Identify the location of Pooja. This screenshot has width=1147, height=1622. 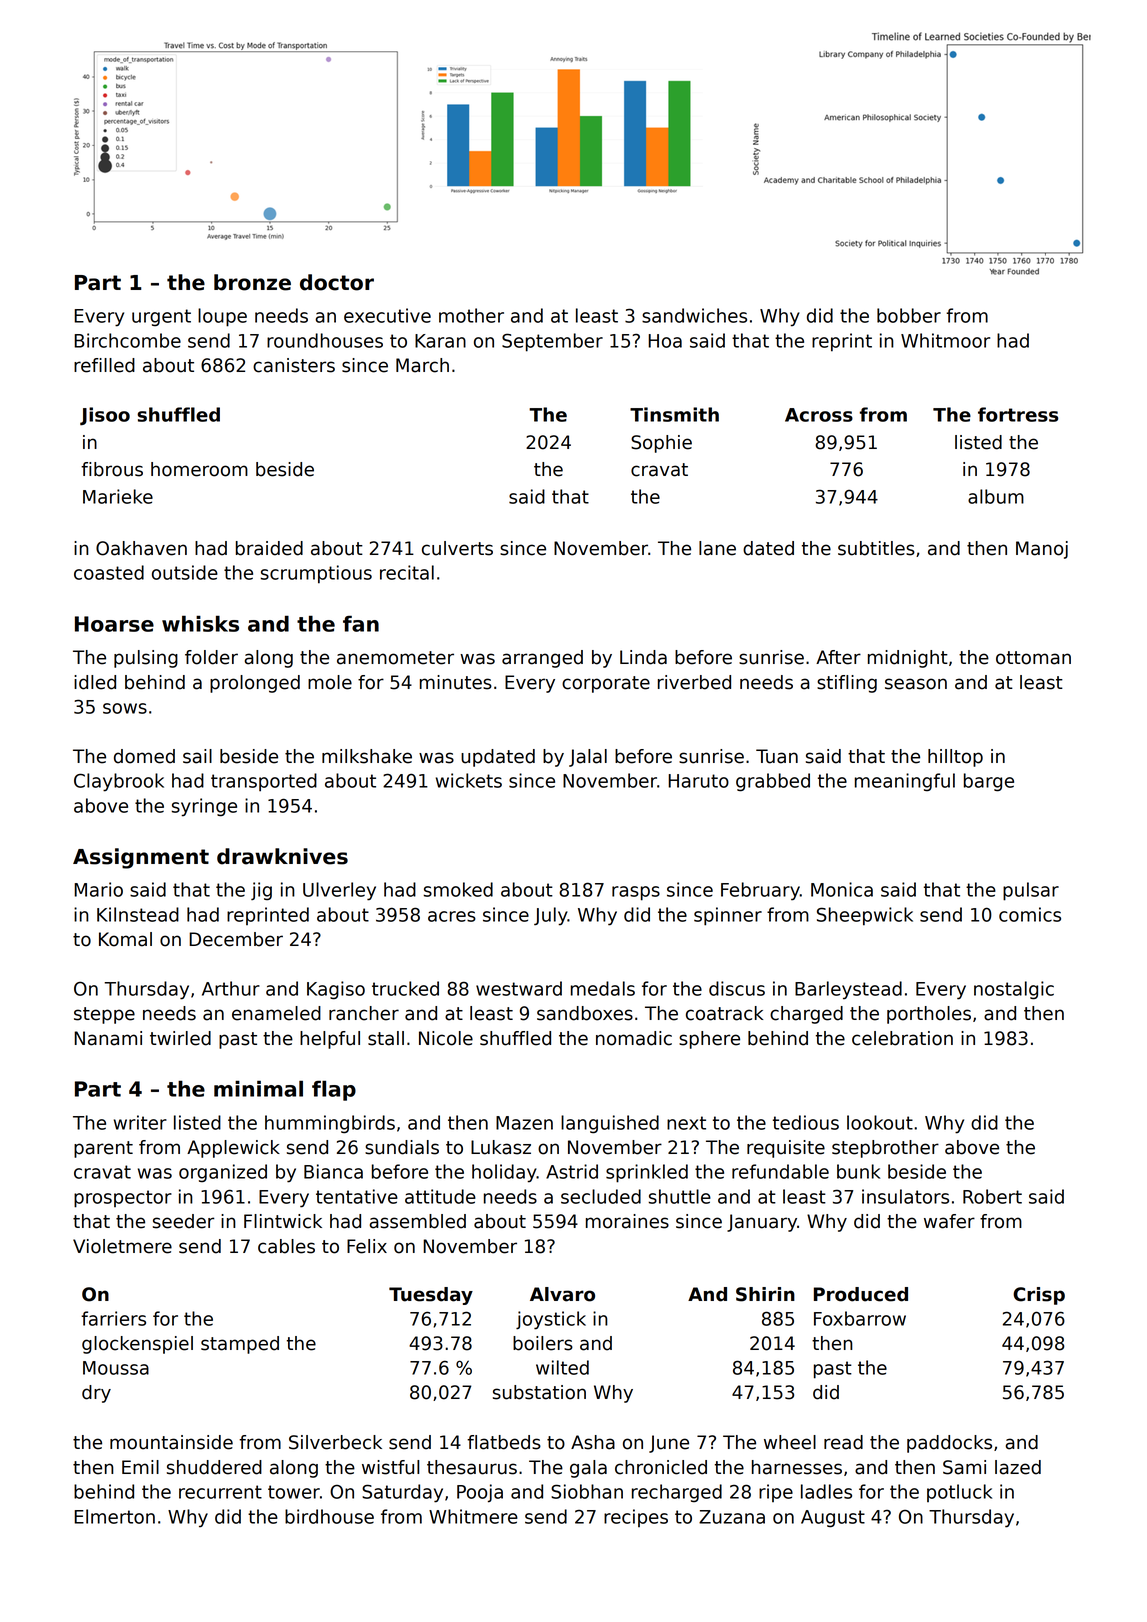
(480, 1493).
